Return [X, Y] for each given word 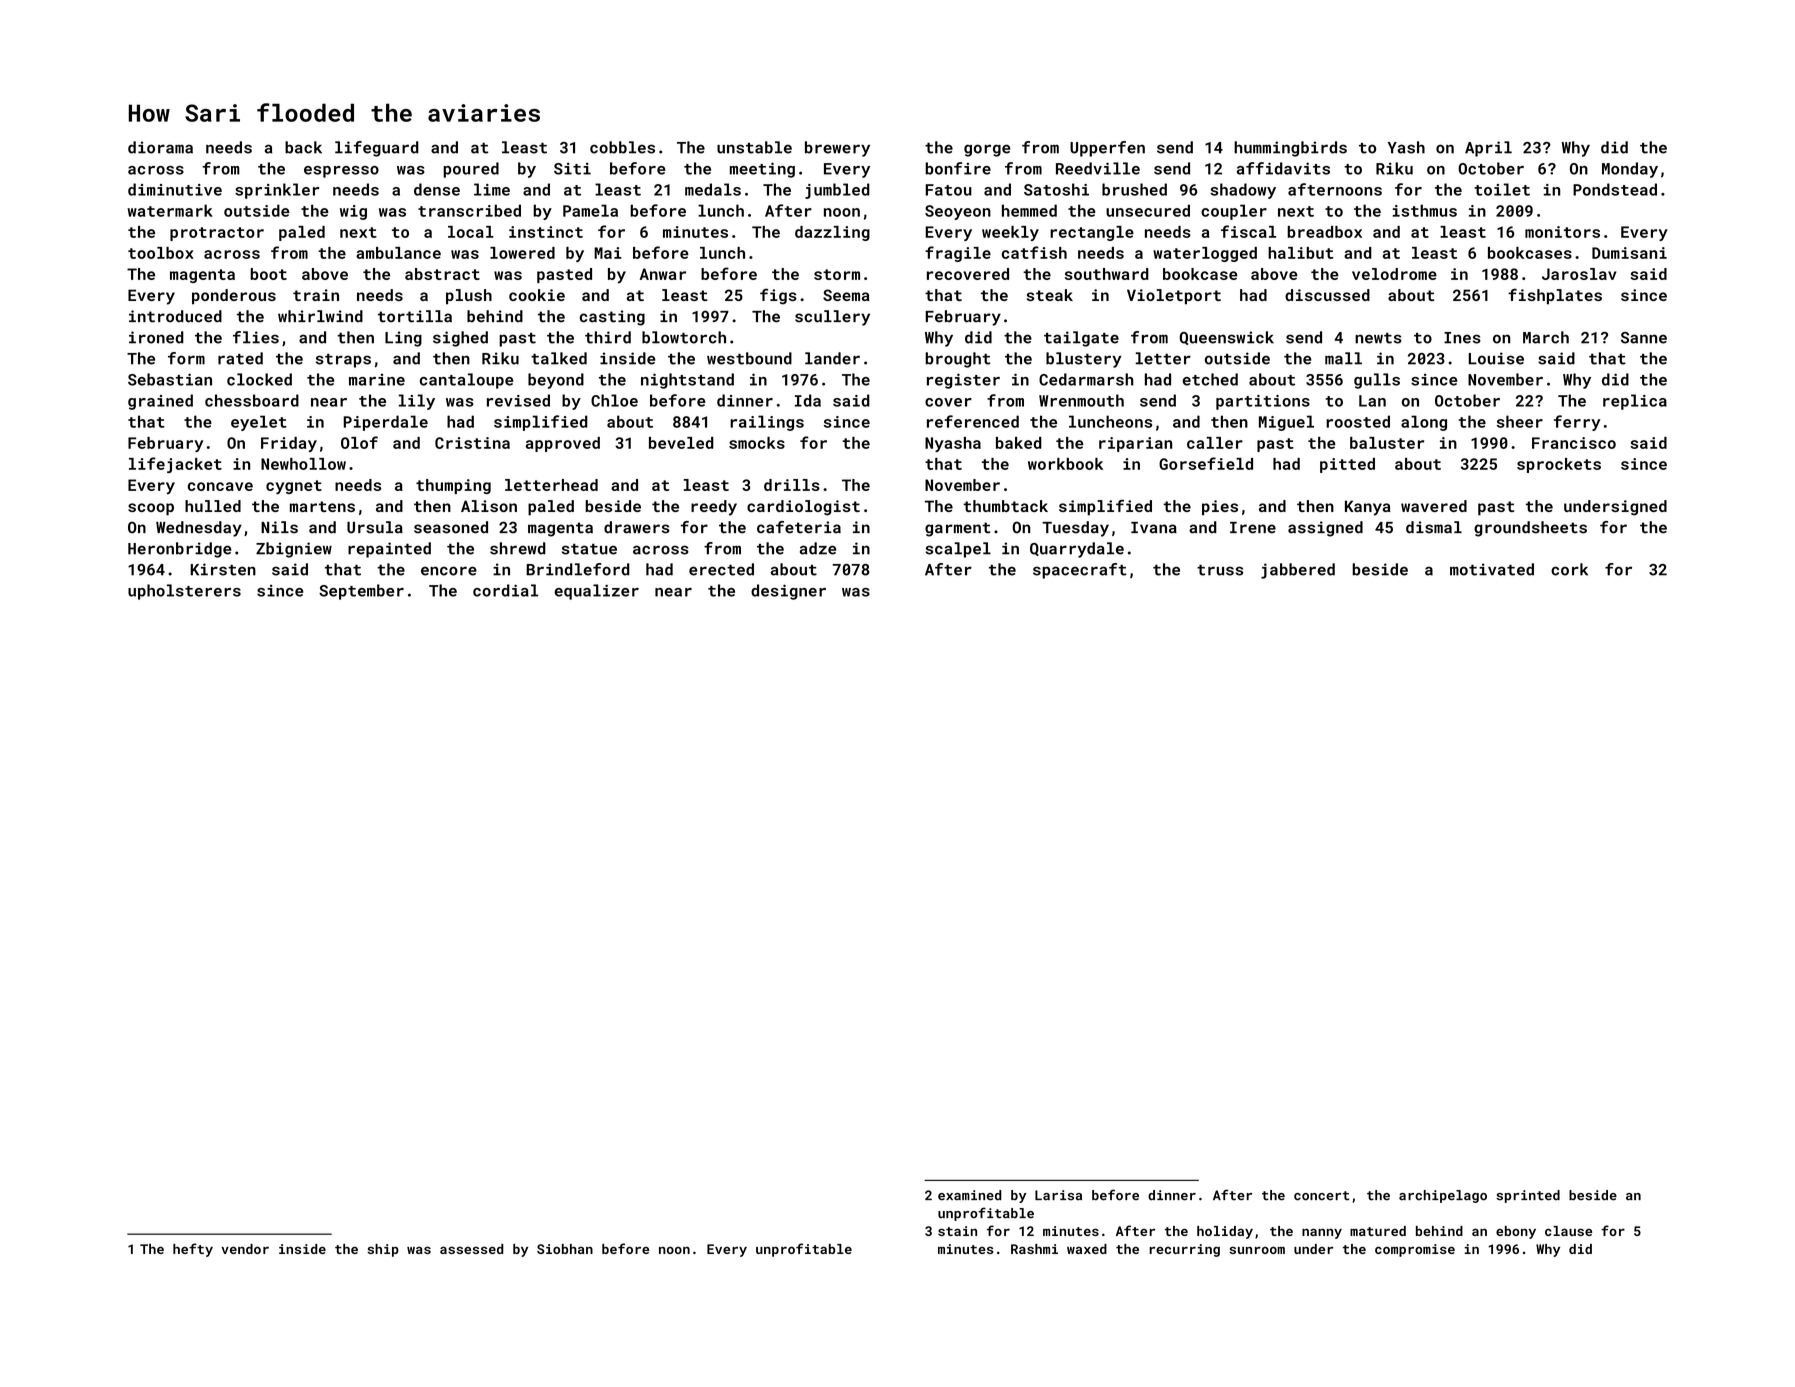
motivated [1492, 569]
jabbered [1298, 571]
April [1488, 149]
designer [788, 592]
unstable [754, 147]
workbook [1065, 464]
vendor [245, 1249]
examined [970, 1195]
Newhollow [303, 464]
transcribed [469, 210]
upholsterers [184, 592]
